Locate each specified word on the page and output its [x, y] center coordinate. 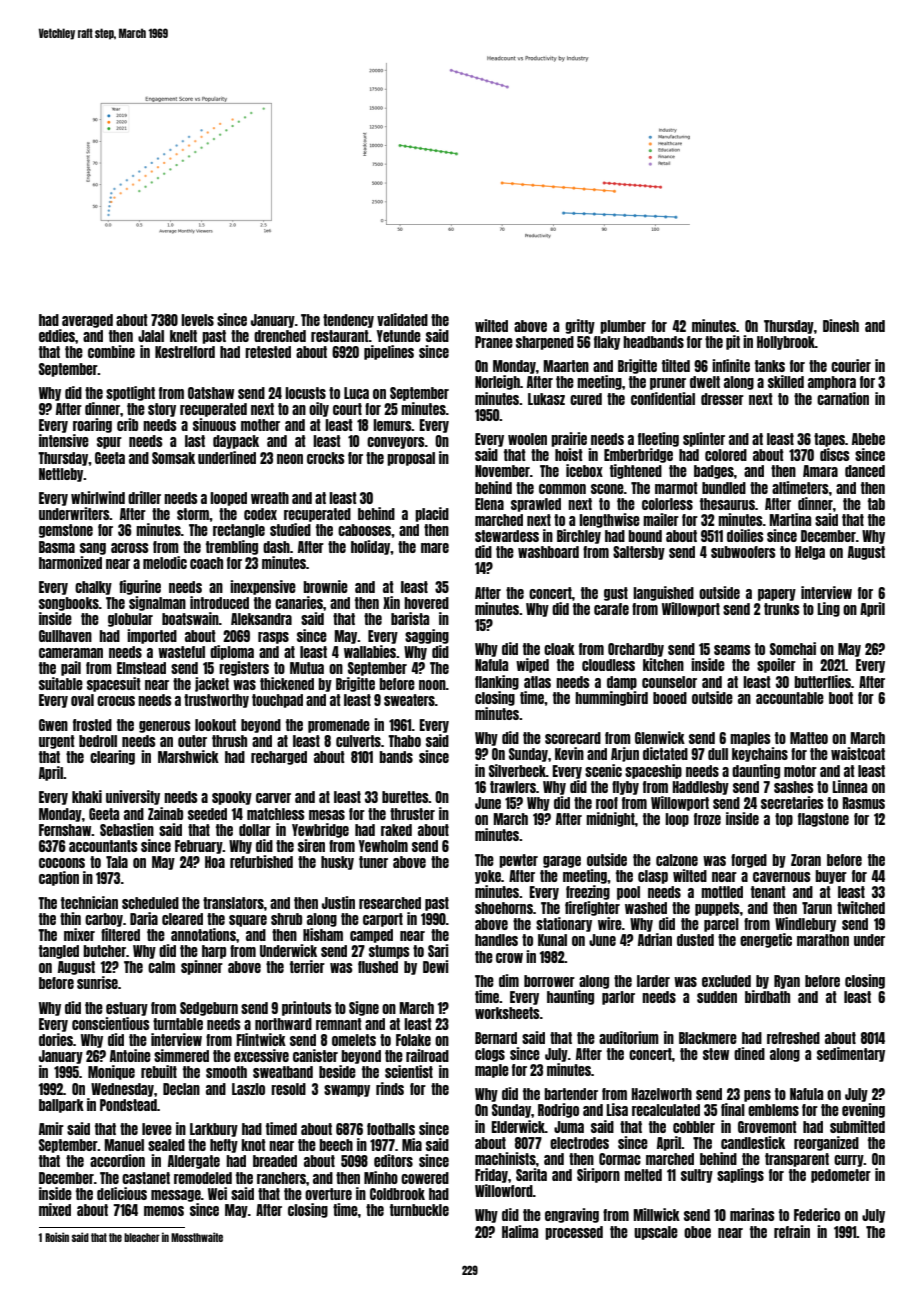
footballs [391, 1129]
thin [70, 918]
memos [164, 1211]
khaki [87, 796]
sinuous [214, 424]
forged [749, 861]
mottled [722, 892]
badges [714, 472]
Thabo [404, 741]
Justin [338, 902]
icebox [584, 470]
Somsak [173, 458]
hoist [569, 454]
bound [645, 536]
